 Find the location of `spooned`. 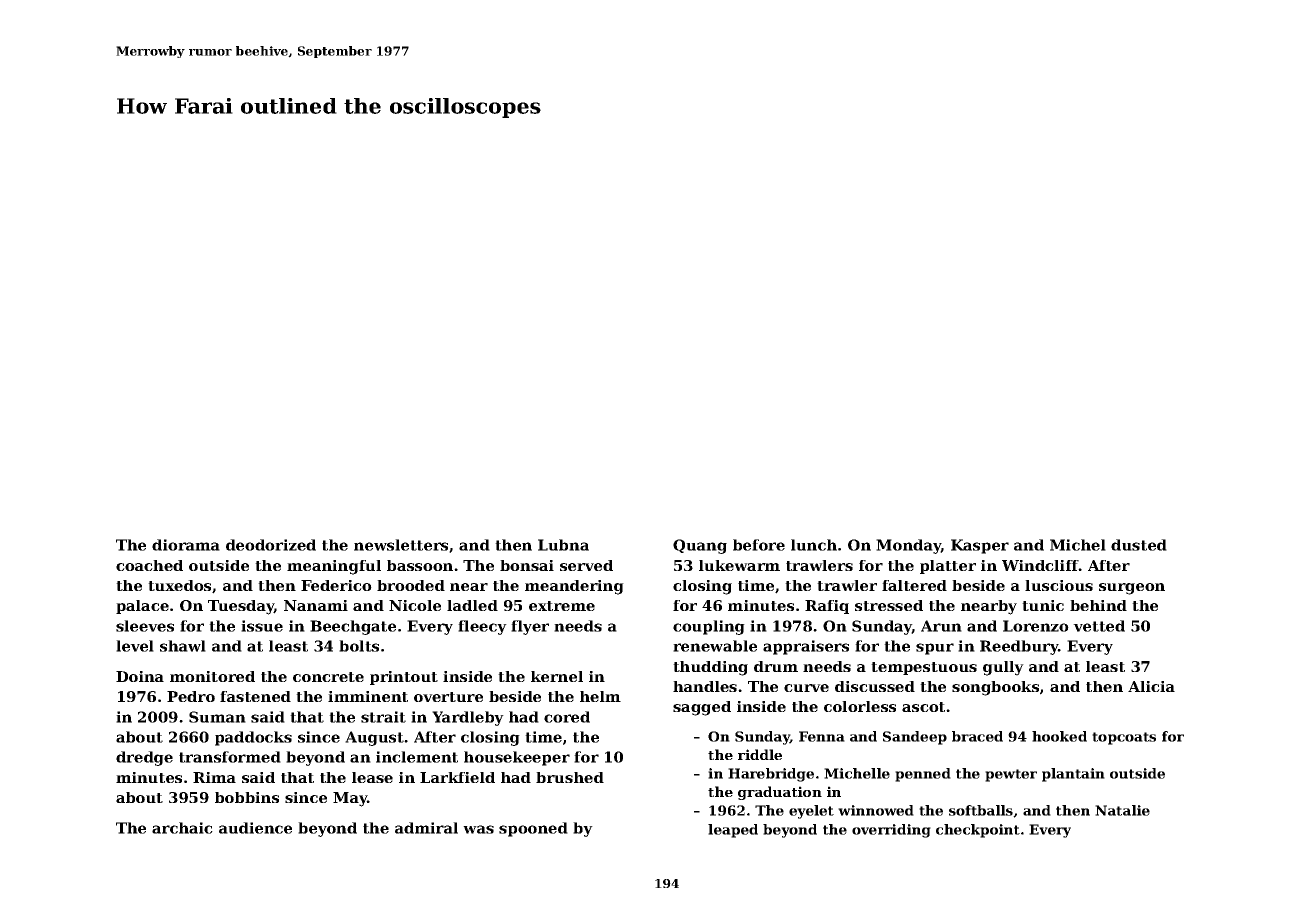

spooned is located at coordinates (533, 829).
